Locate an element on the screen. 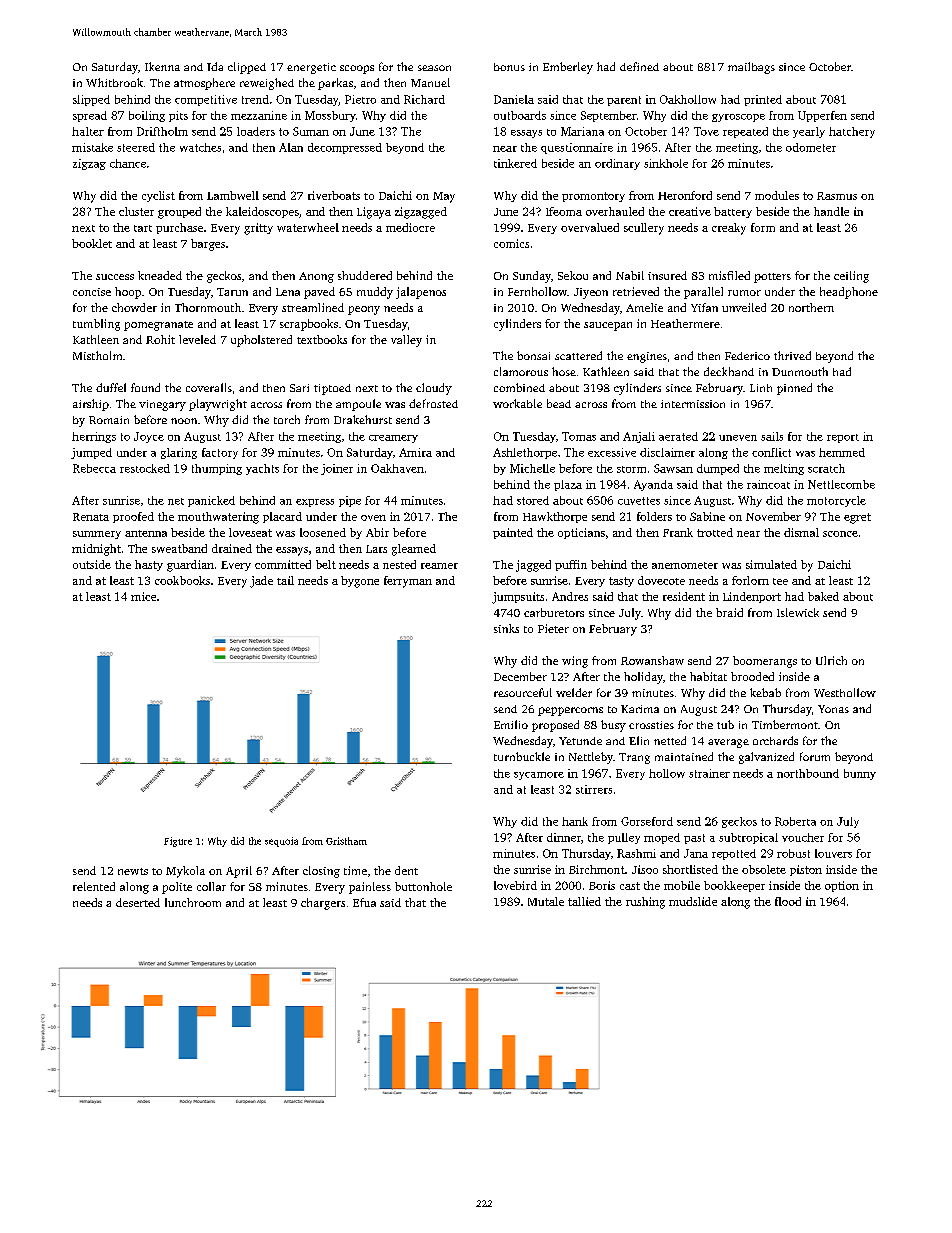  purchase is located at coordinates (179, 228).
